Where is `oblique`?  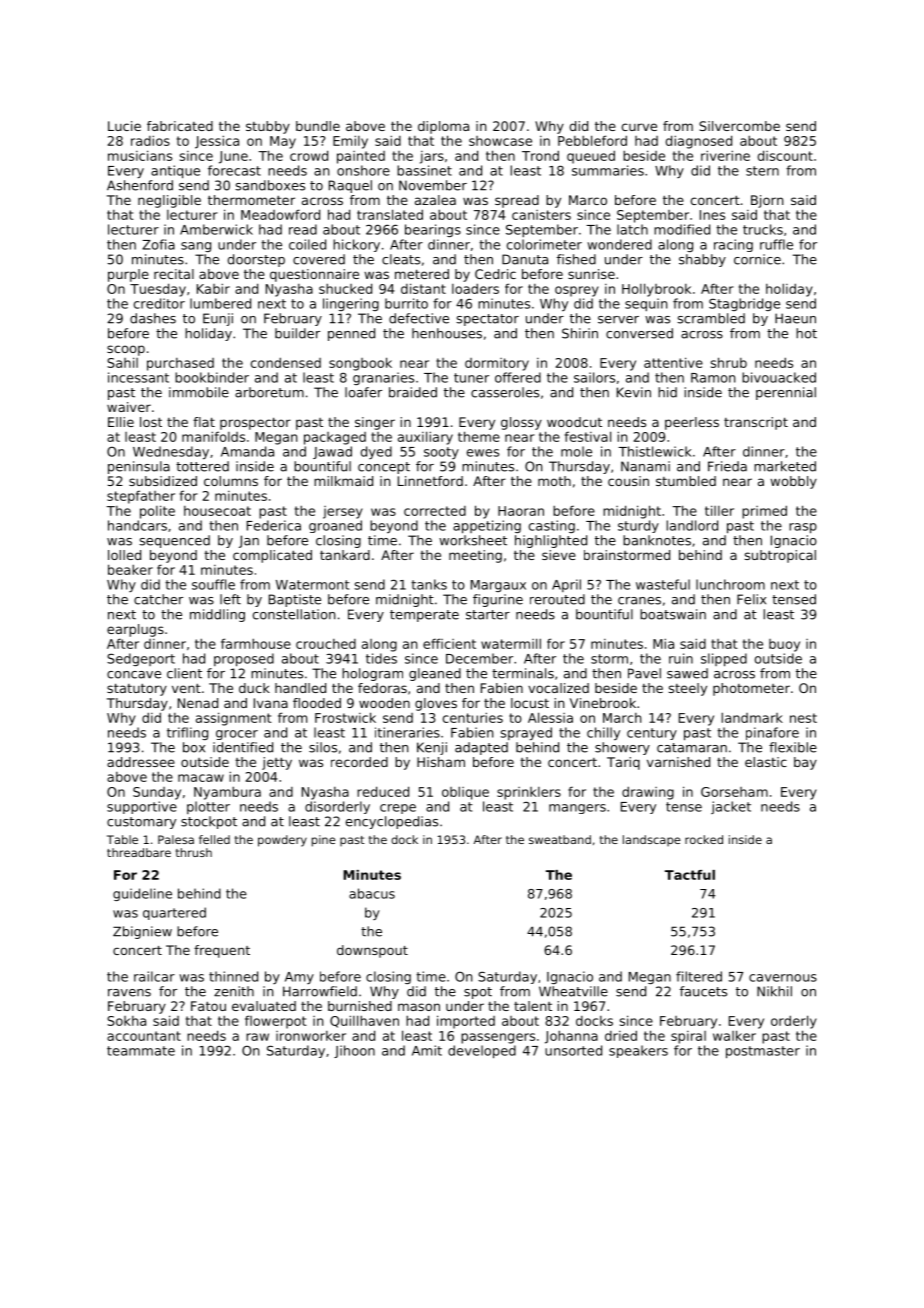 oblique is located at coordinates (465, 793).
